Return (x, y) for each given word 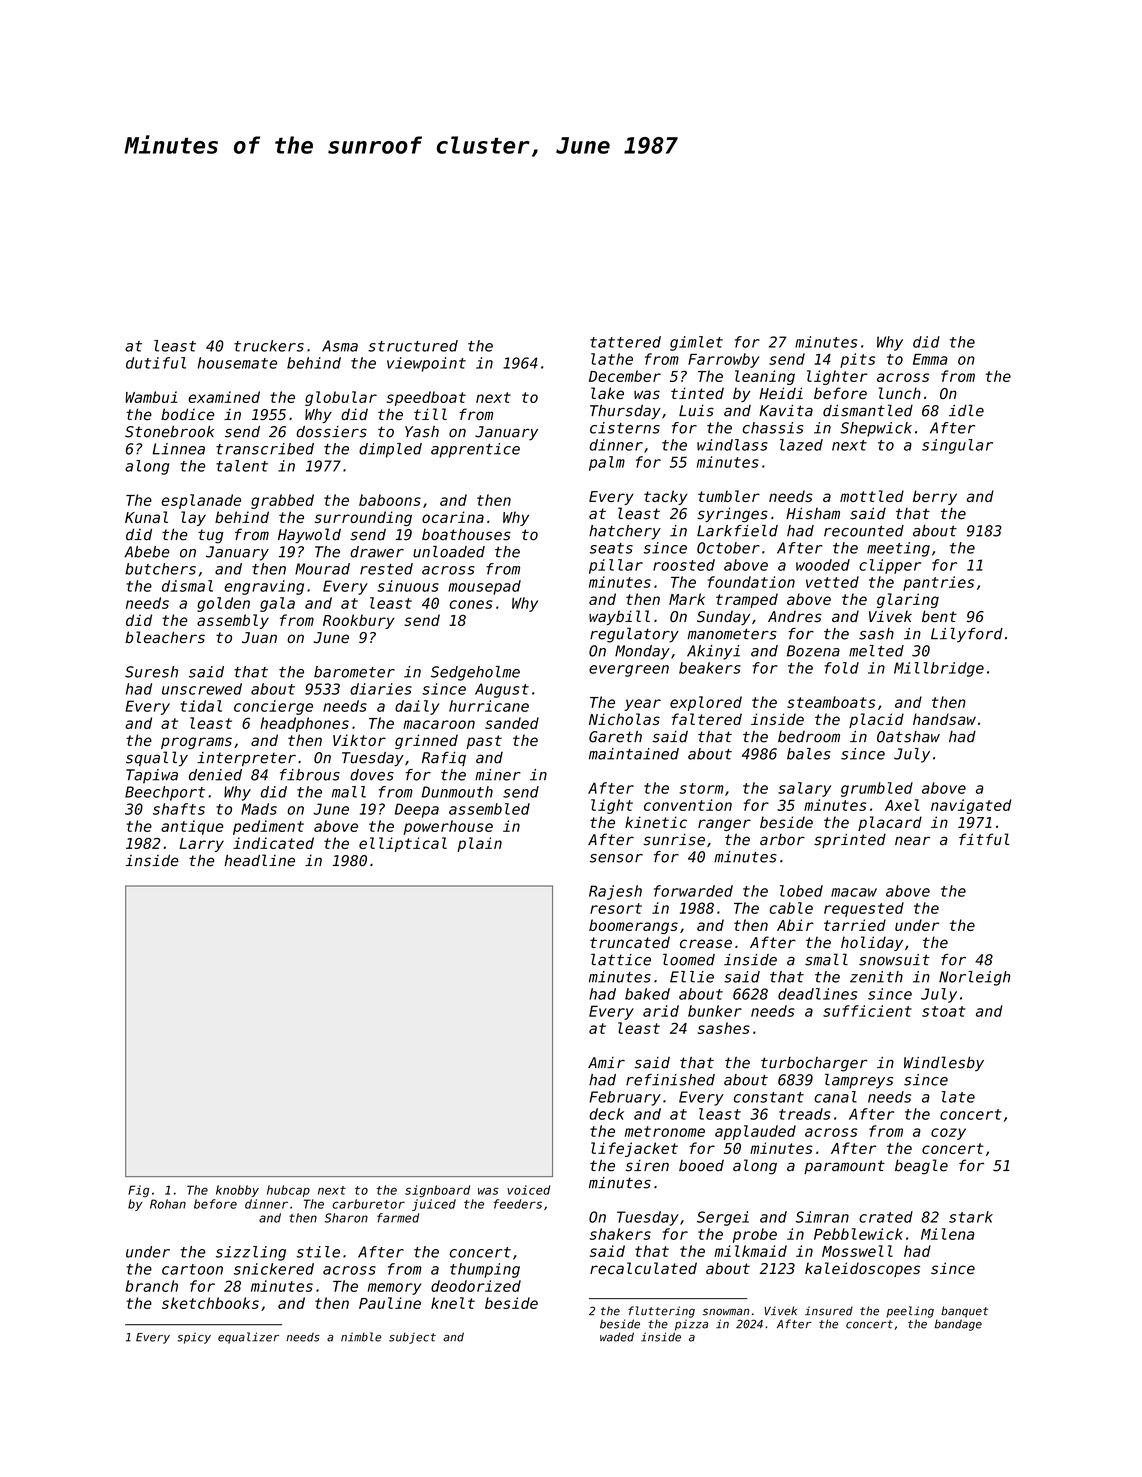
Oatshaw (908, 737)
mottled (872, 496)
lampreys (859, 1081)
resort (616, 908)
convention (688, 805)
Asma (340, 346)
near (912, 841)
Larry (202, 845)
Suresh (151, 672)
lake (607, 393)
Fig (139, 1191)
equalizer (248, 1338)
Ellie (692, 977)
